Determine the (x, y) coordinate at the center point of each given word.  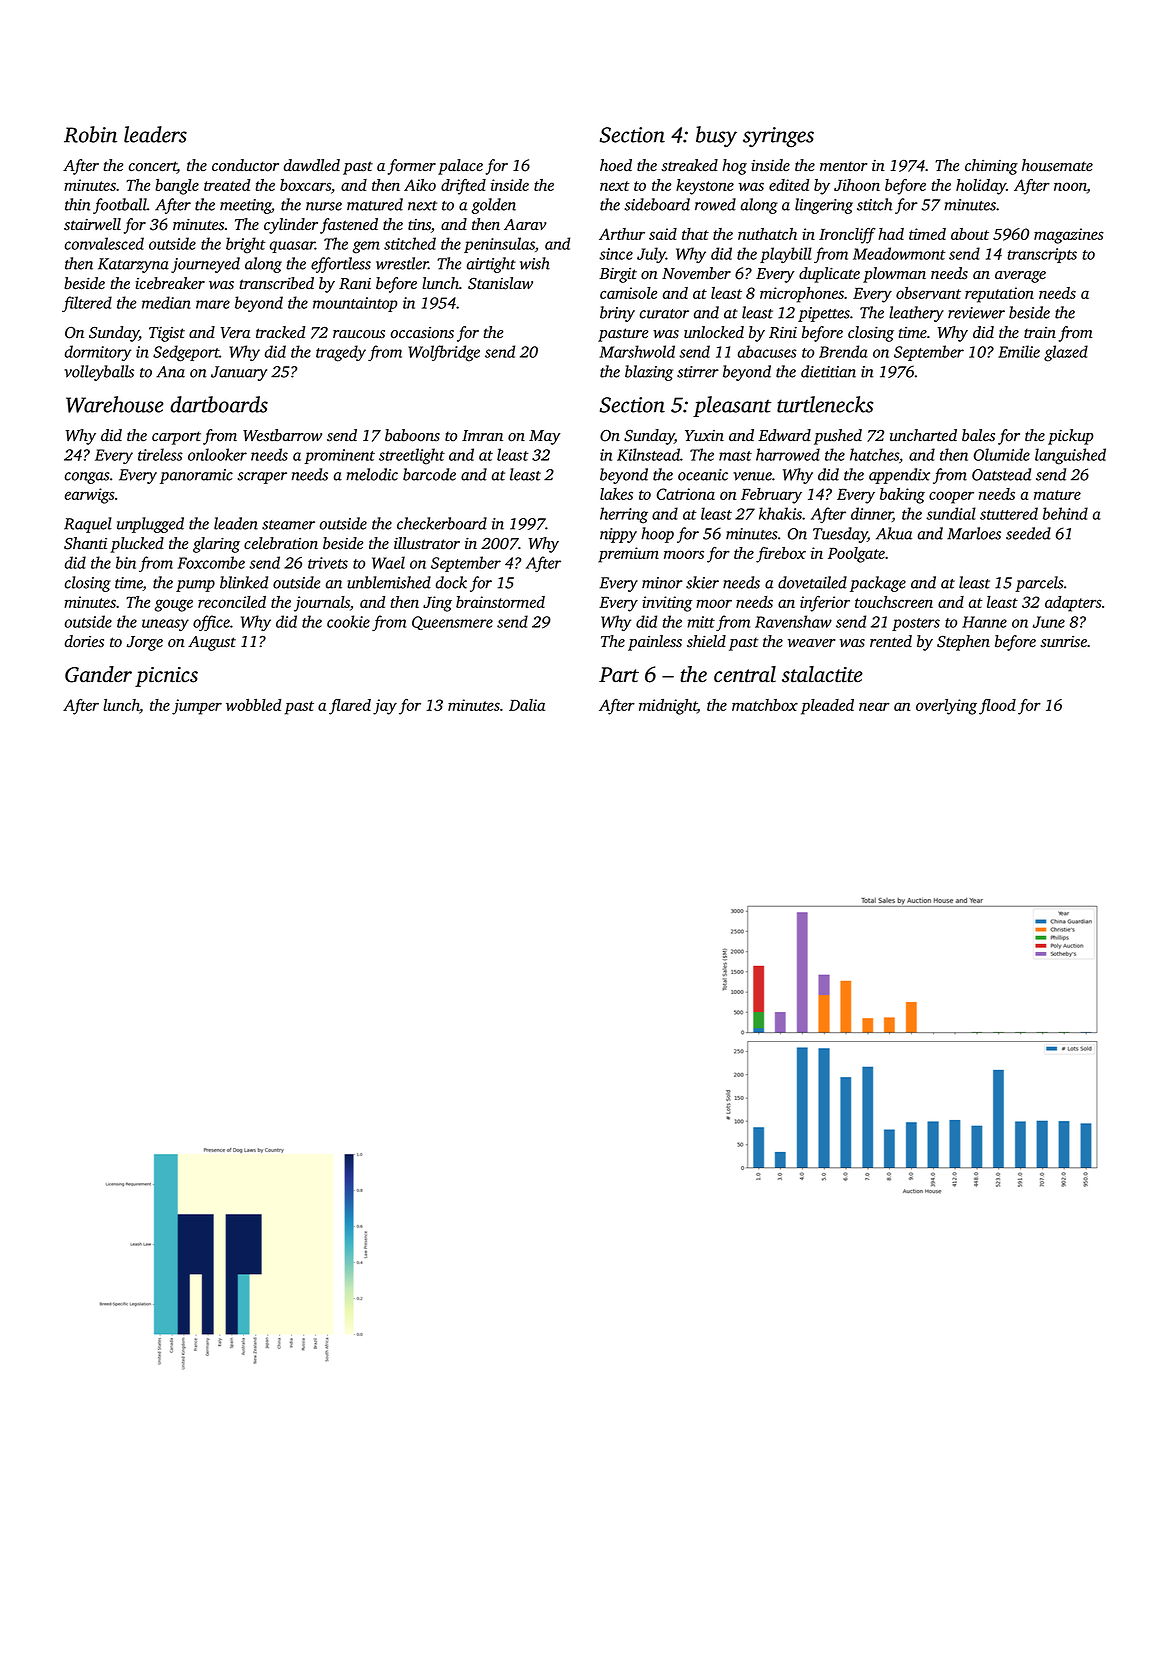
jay (385, 707)
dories (84, 641)
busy (716, 136)
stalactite (822, 674)
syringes (778, 137)
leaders (155, 134)
